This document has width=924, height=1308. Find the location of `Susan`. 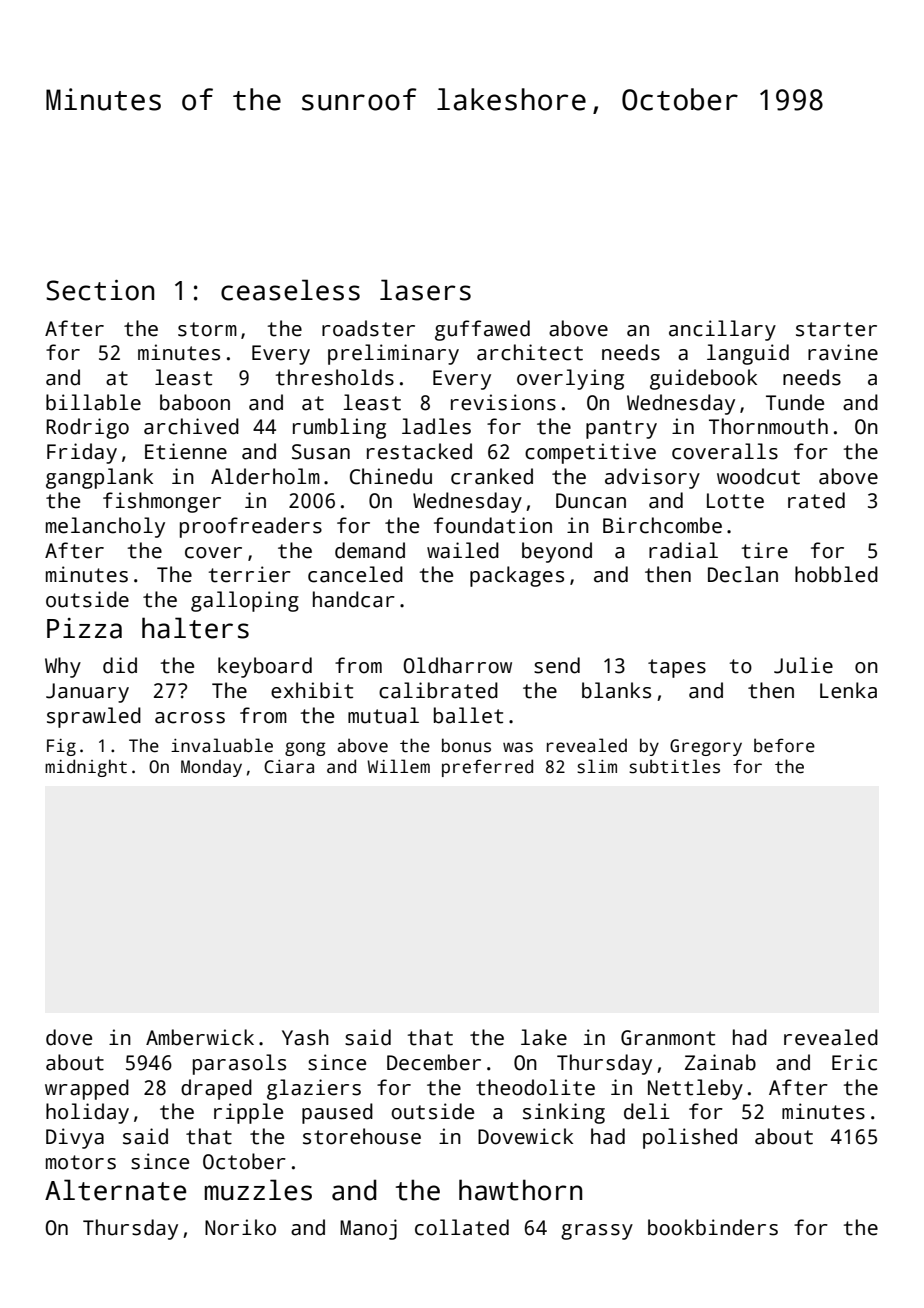

Susan is located at coordinates (321, 452).
